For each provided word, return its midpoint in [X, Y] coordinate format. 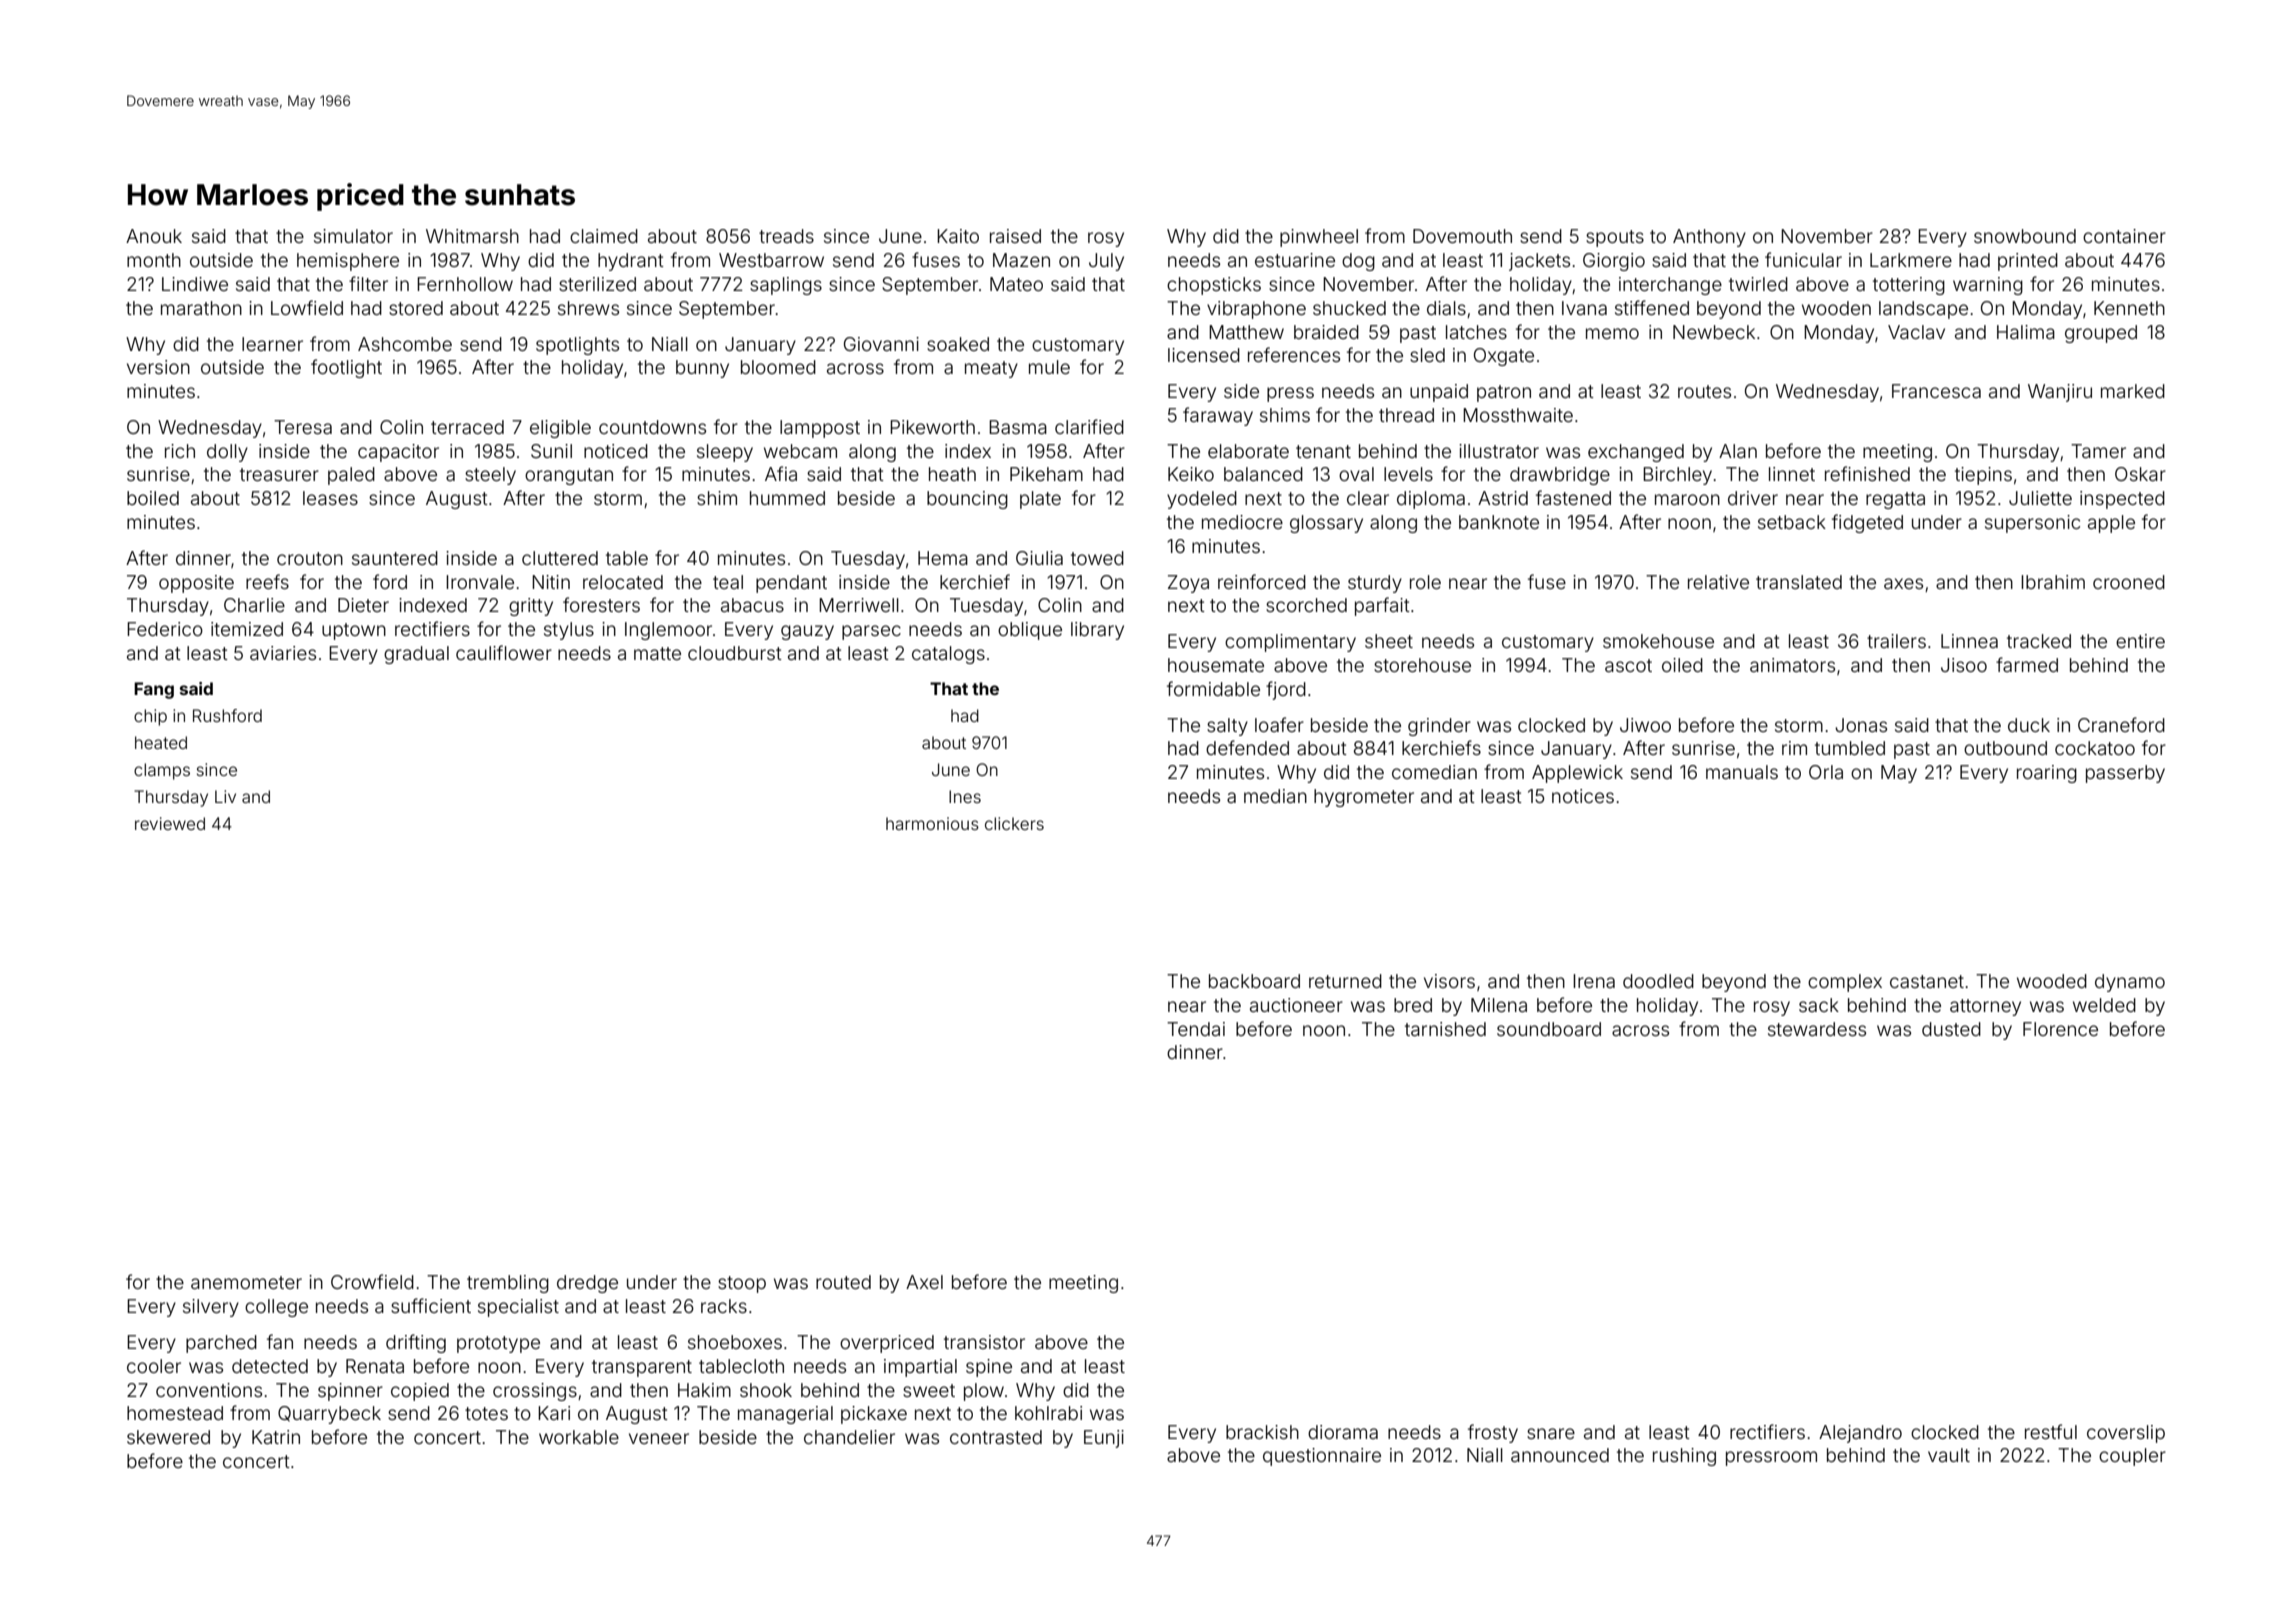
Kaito [958, 236]
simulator [353, 236]
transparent [642, 1368]
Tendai [1196, 1029]
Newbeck [1714, 332]
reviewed [170, 823]
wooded [2052, 981]
